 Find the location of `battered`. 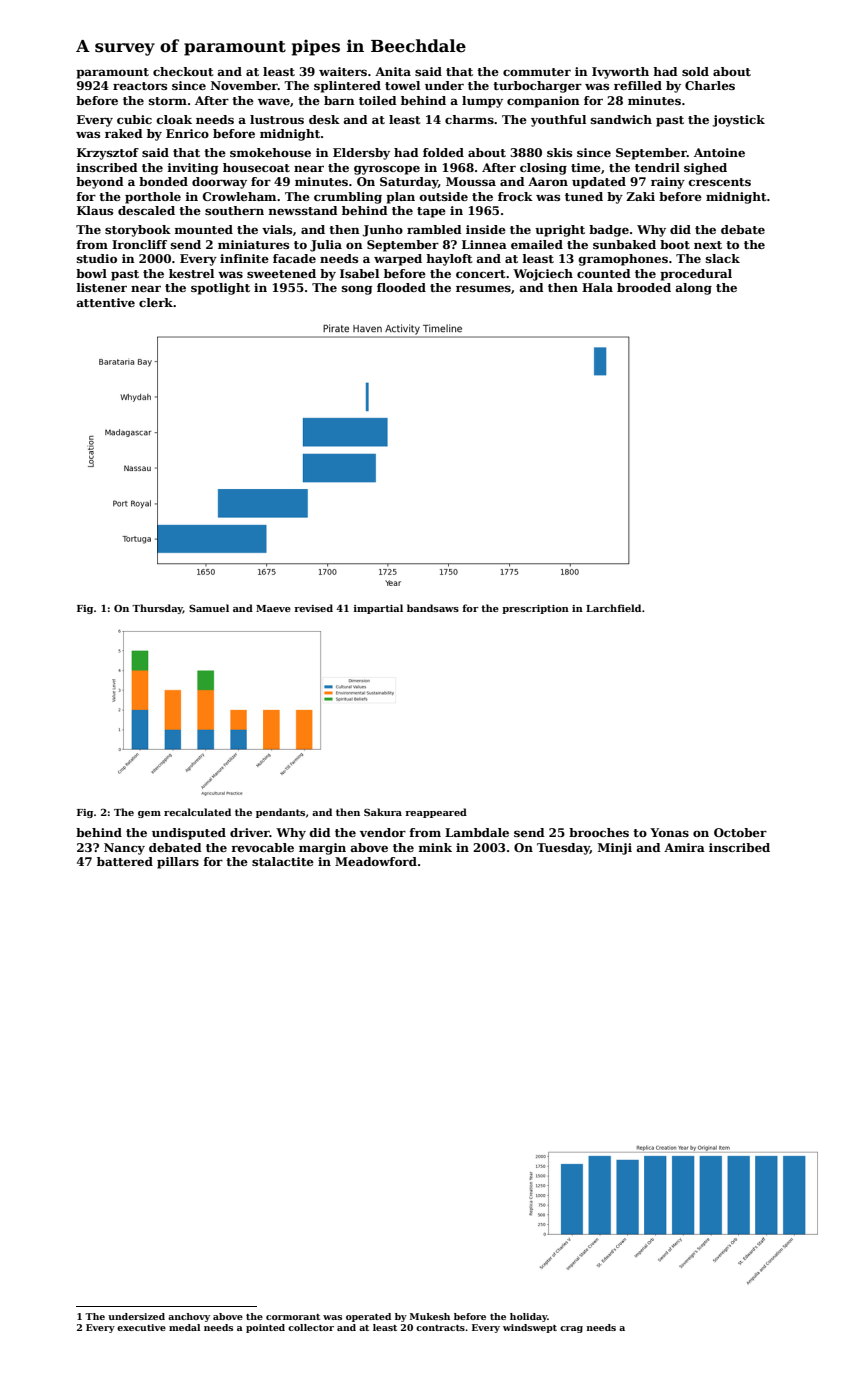

battered is located at coordinates (125, 861).
